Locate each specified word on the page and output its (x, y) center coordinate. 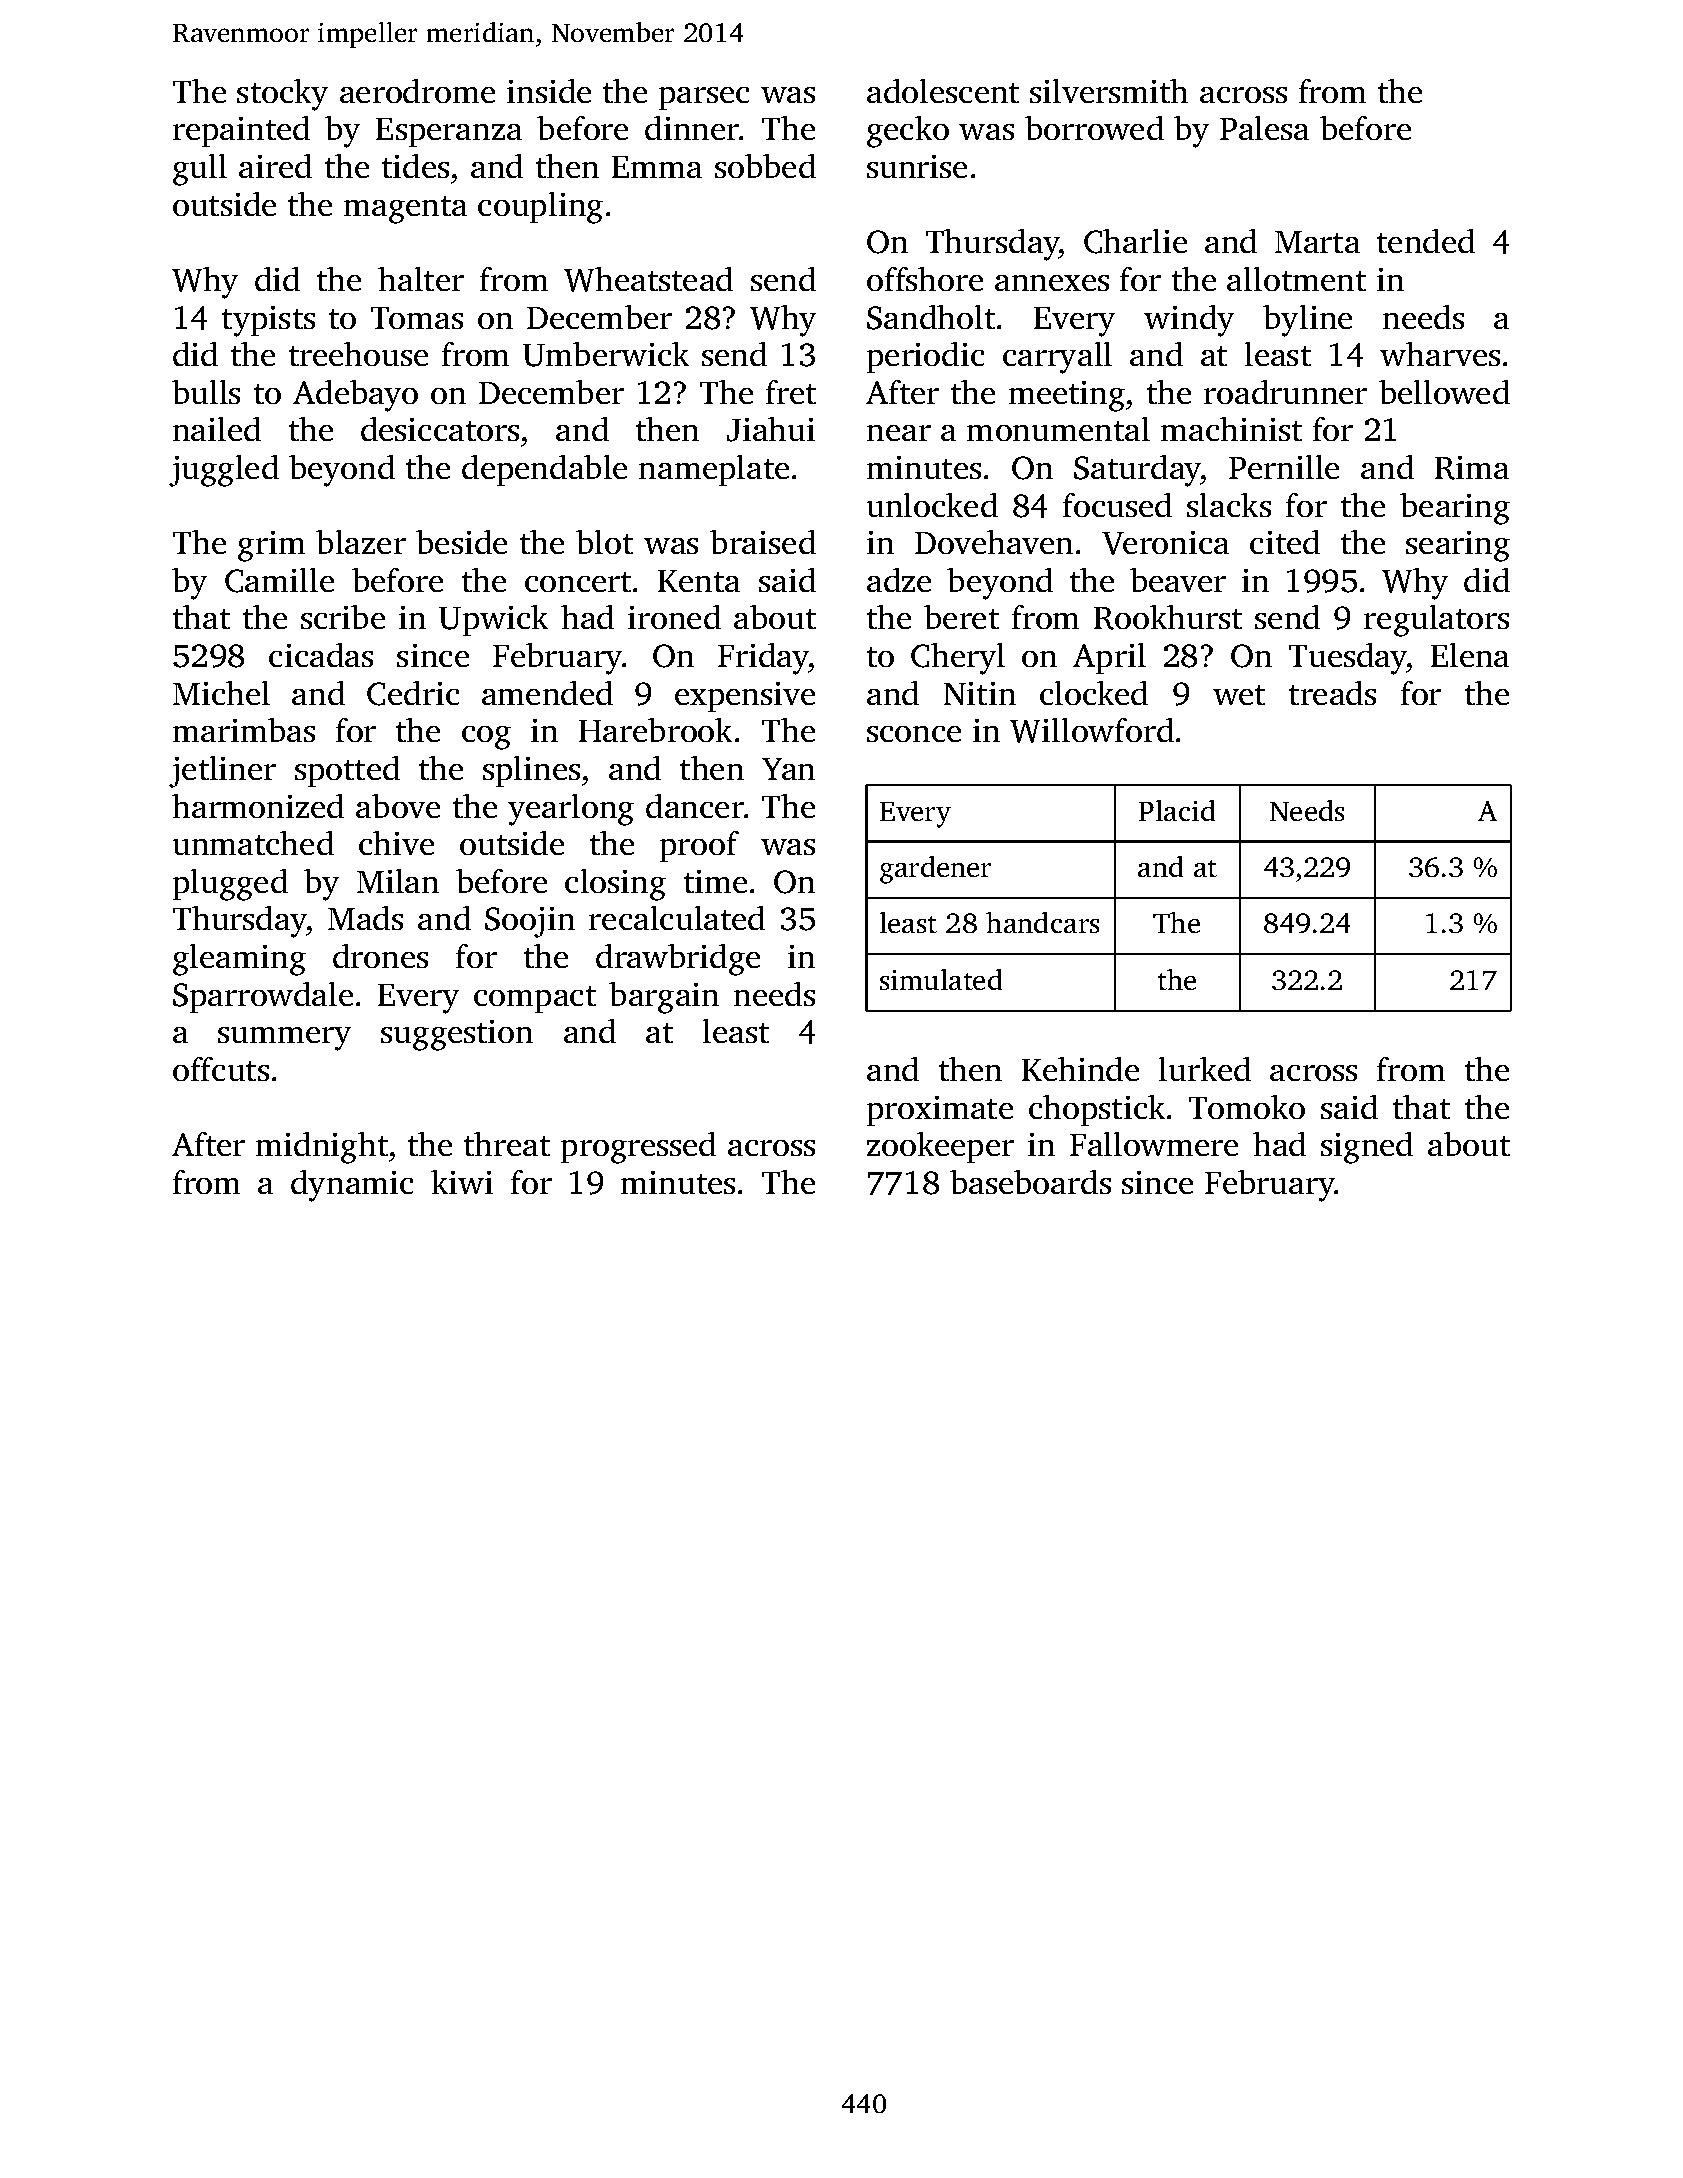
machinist (1231, 429)
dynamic (352, 1186)
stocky (282, 95)
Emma (657, 167)
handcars (1042, 922)
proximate (940, 1111)
